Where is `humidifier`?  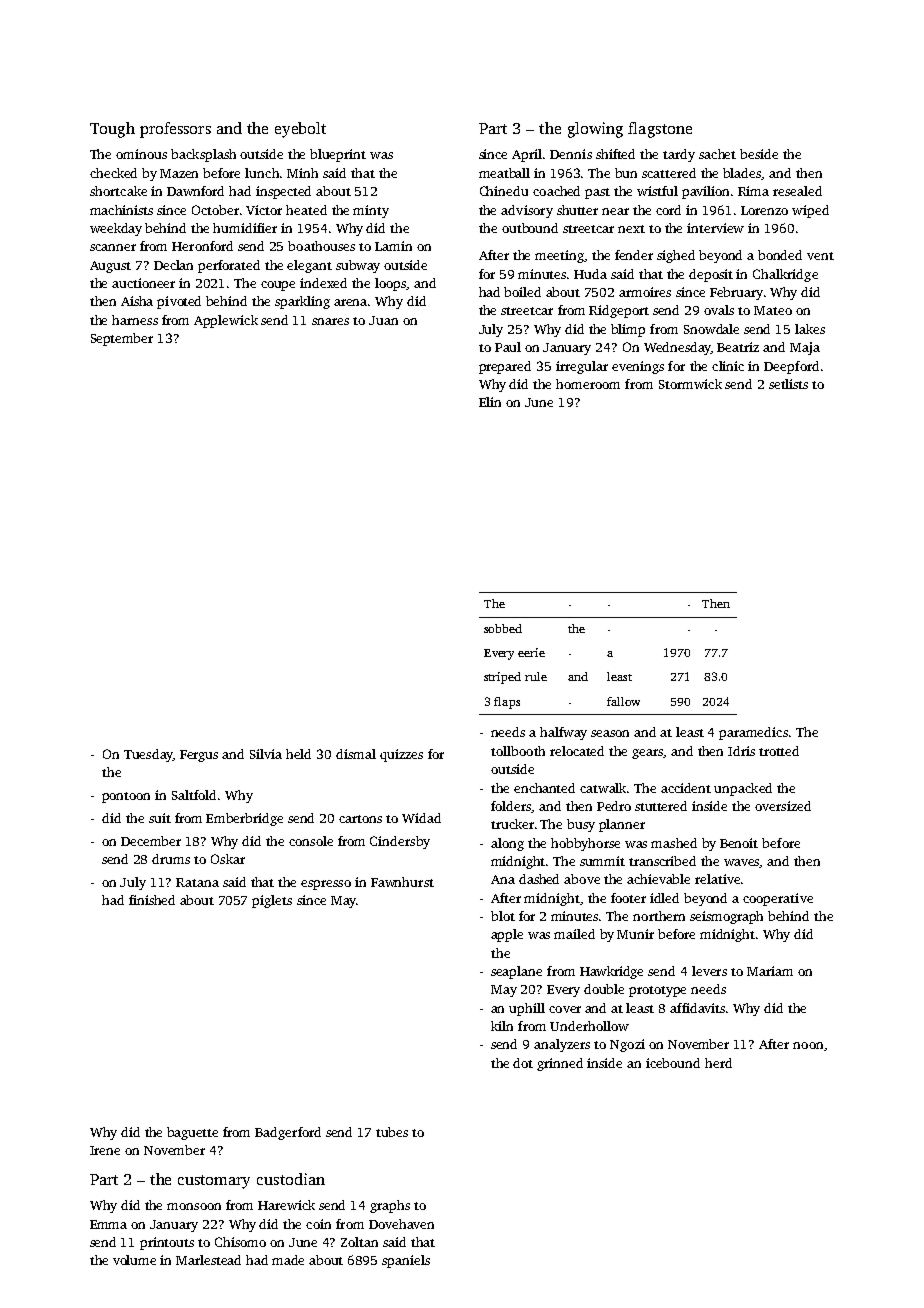 humidifier is located at coordinates (245, 228).
